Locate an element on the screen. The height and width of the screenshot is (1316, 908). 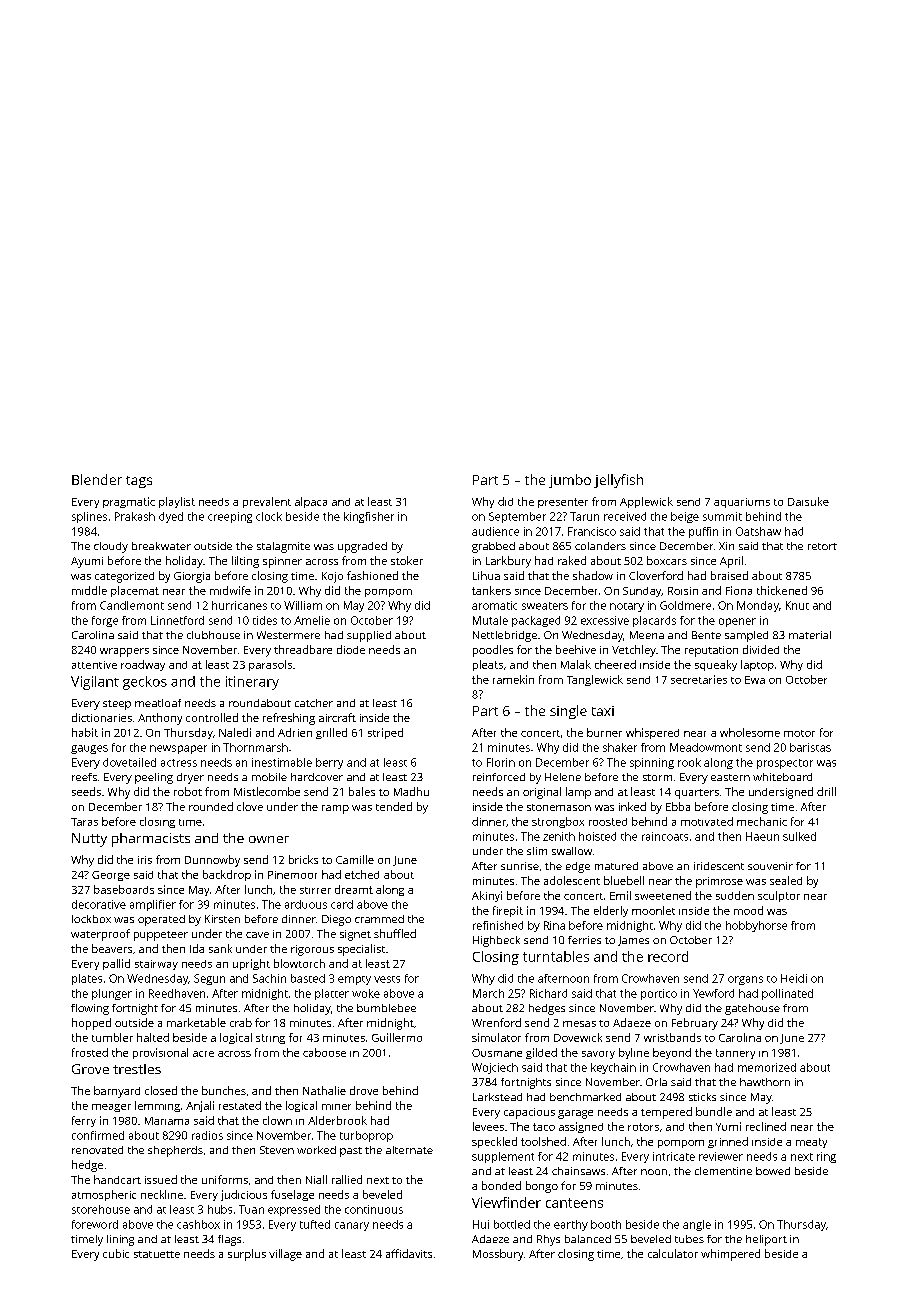
sealed is located at coordinates (786, 880).
